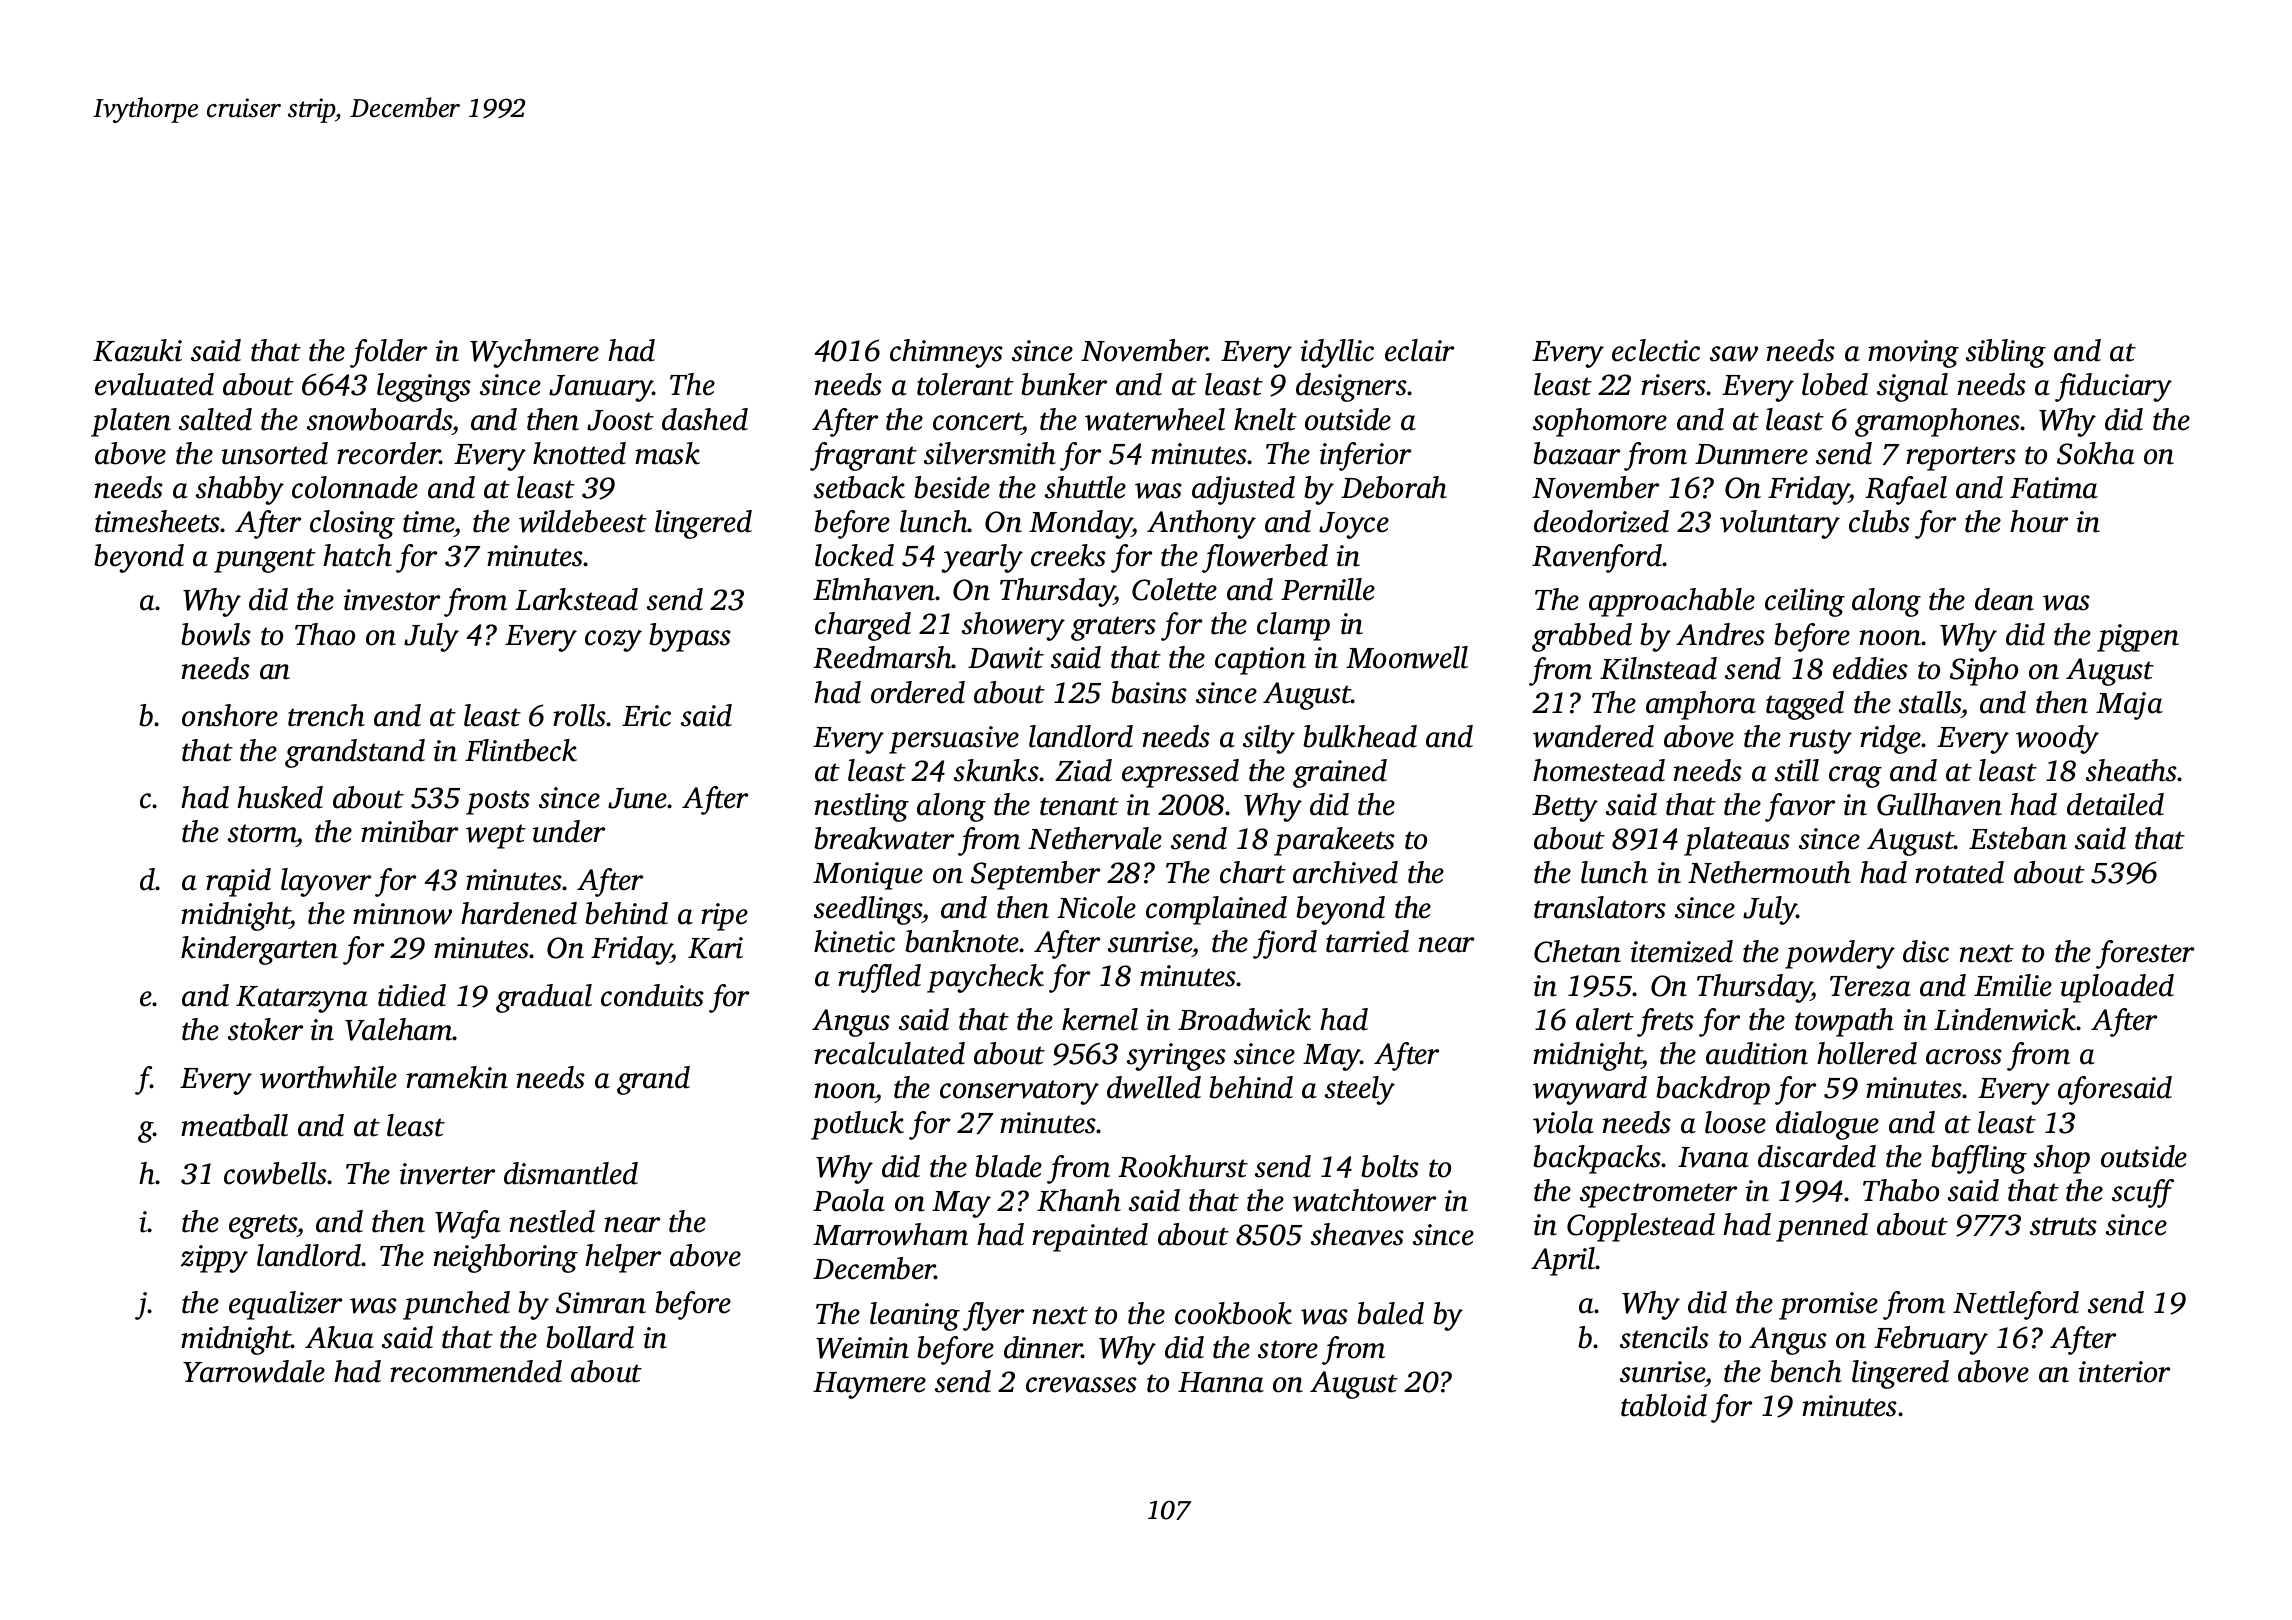  I want to click on fjord, so click(1285, 944).
